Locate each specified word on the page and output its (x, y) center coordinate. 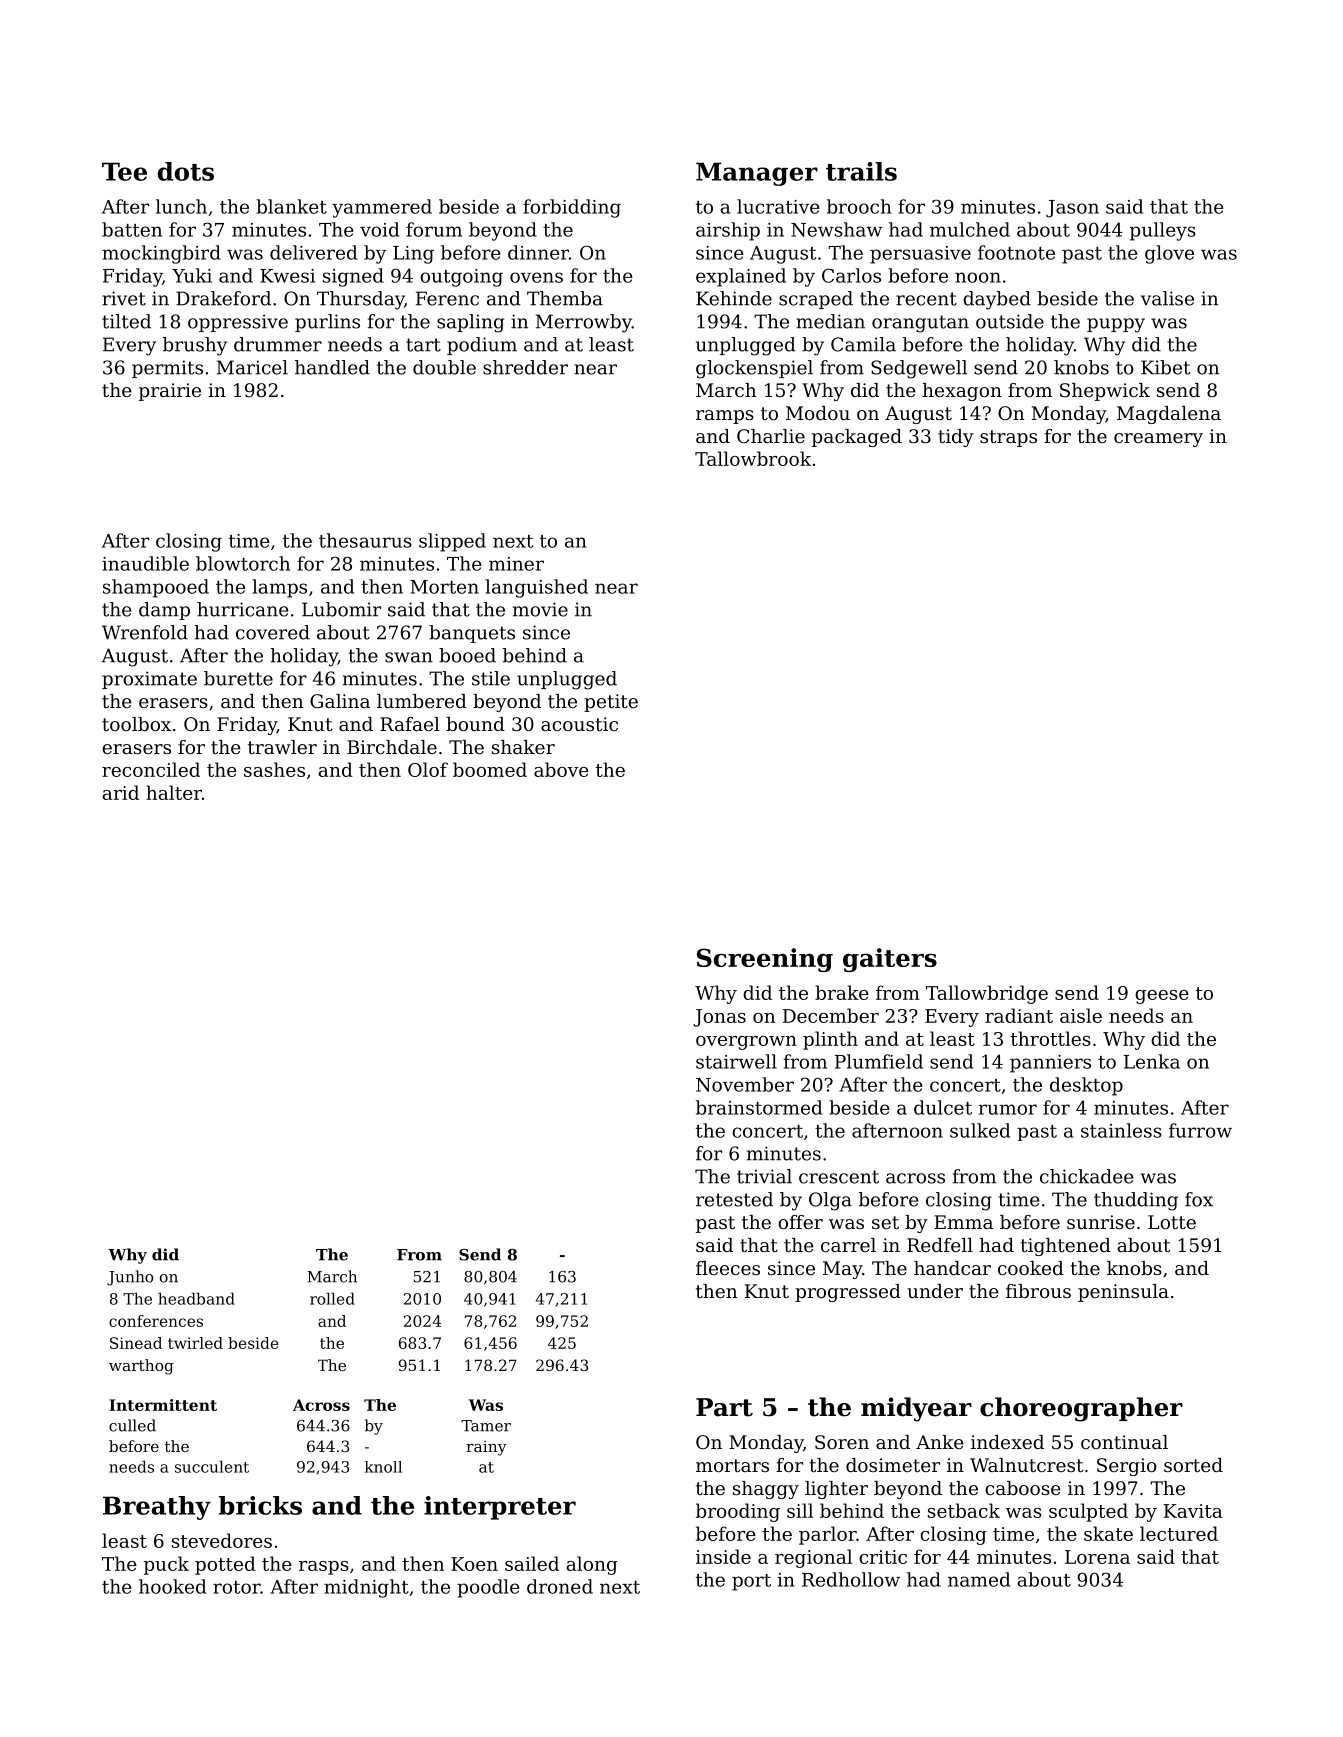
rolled (332, 1298)
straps (1008, 438)
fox (1199, 1199)
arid (120, 792)
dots (186, 171)
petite (611, 703)
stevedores (222, 1540)
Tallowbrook (753, 458)
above (561, 769)
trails (861, 171)
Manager (757, 174)
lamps (279, 588)
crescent (839, 1177)
